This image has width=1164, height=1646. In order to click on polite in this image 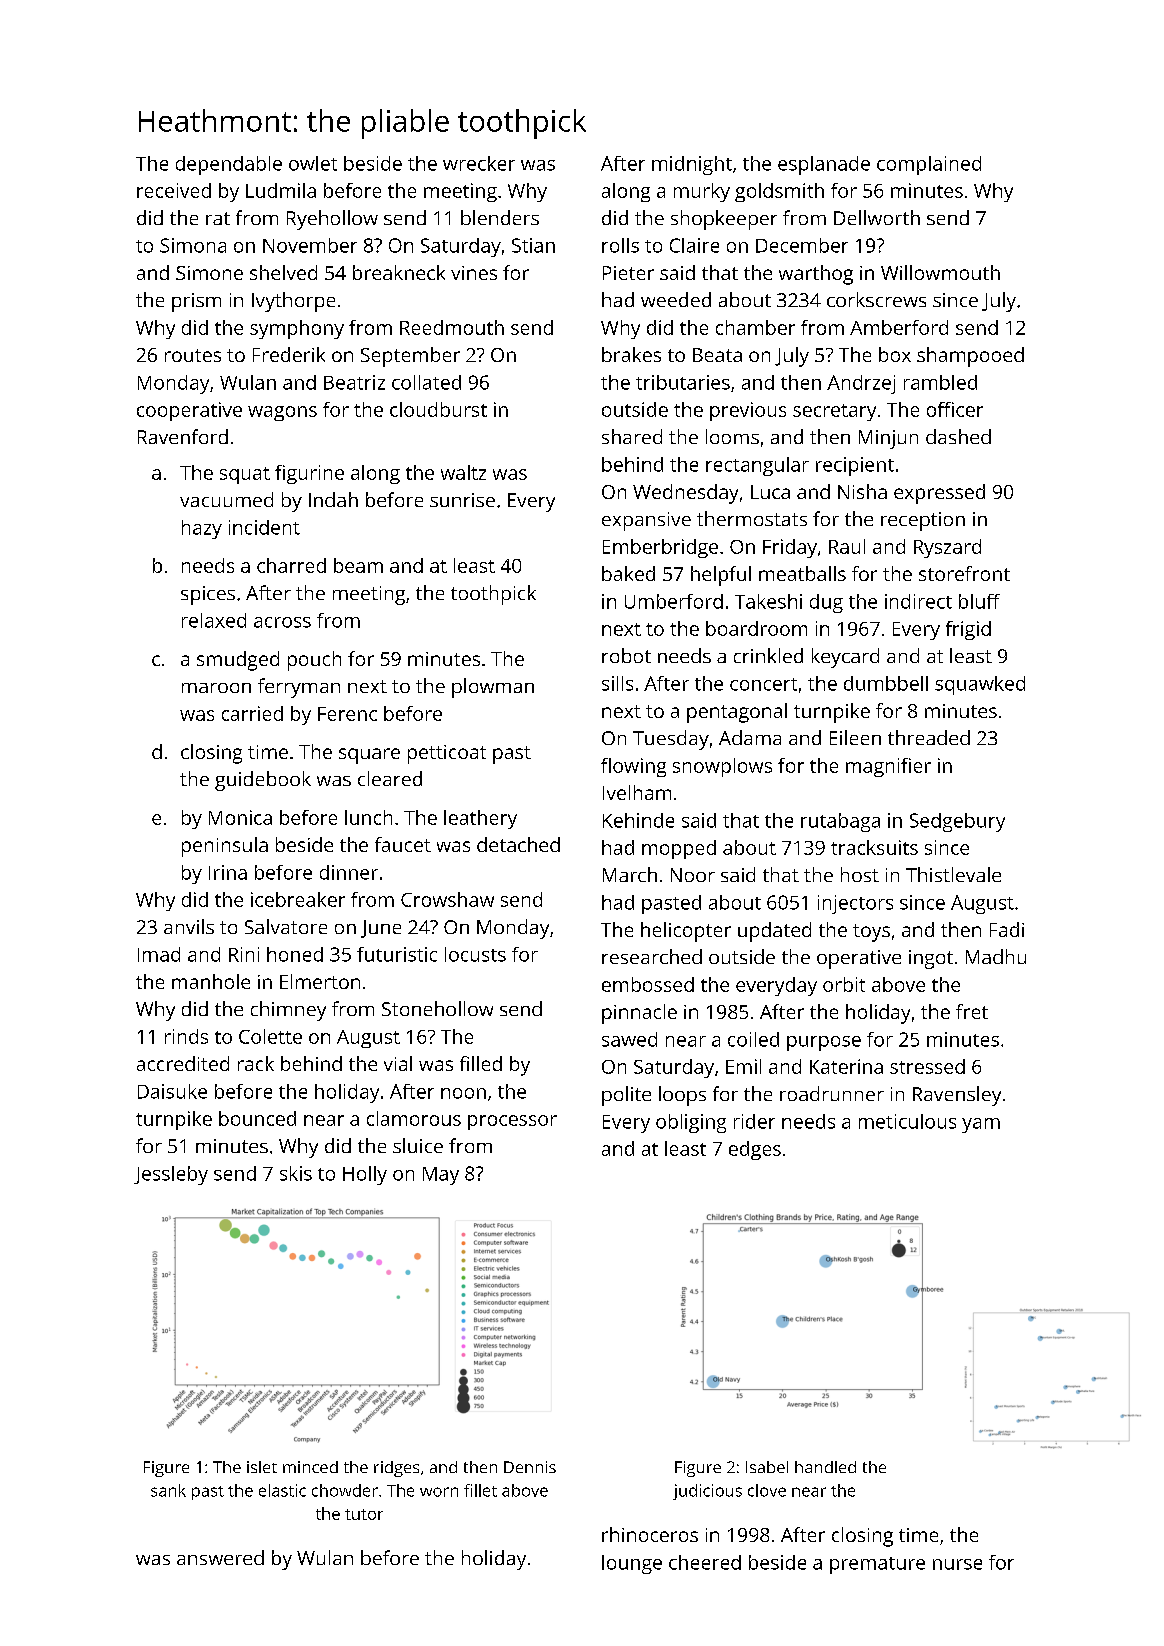, I will do `click(626, 1096)`.
